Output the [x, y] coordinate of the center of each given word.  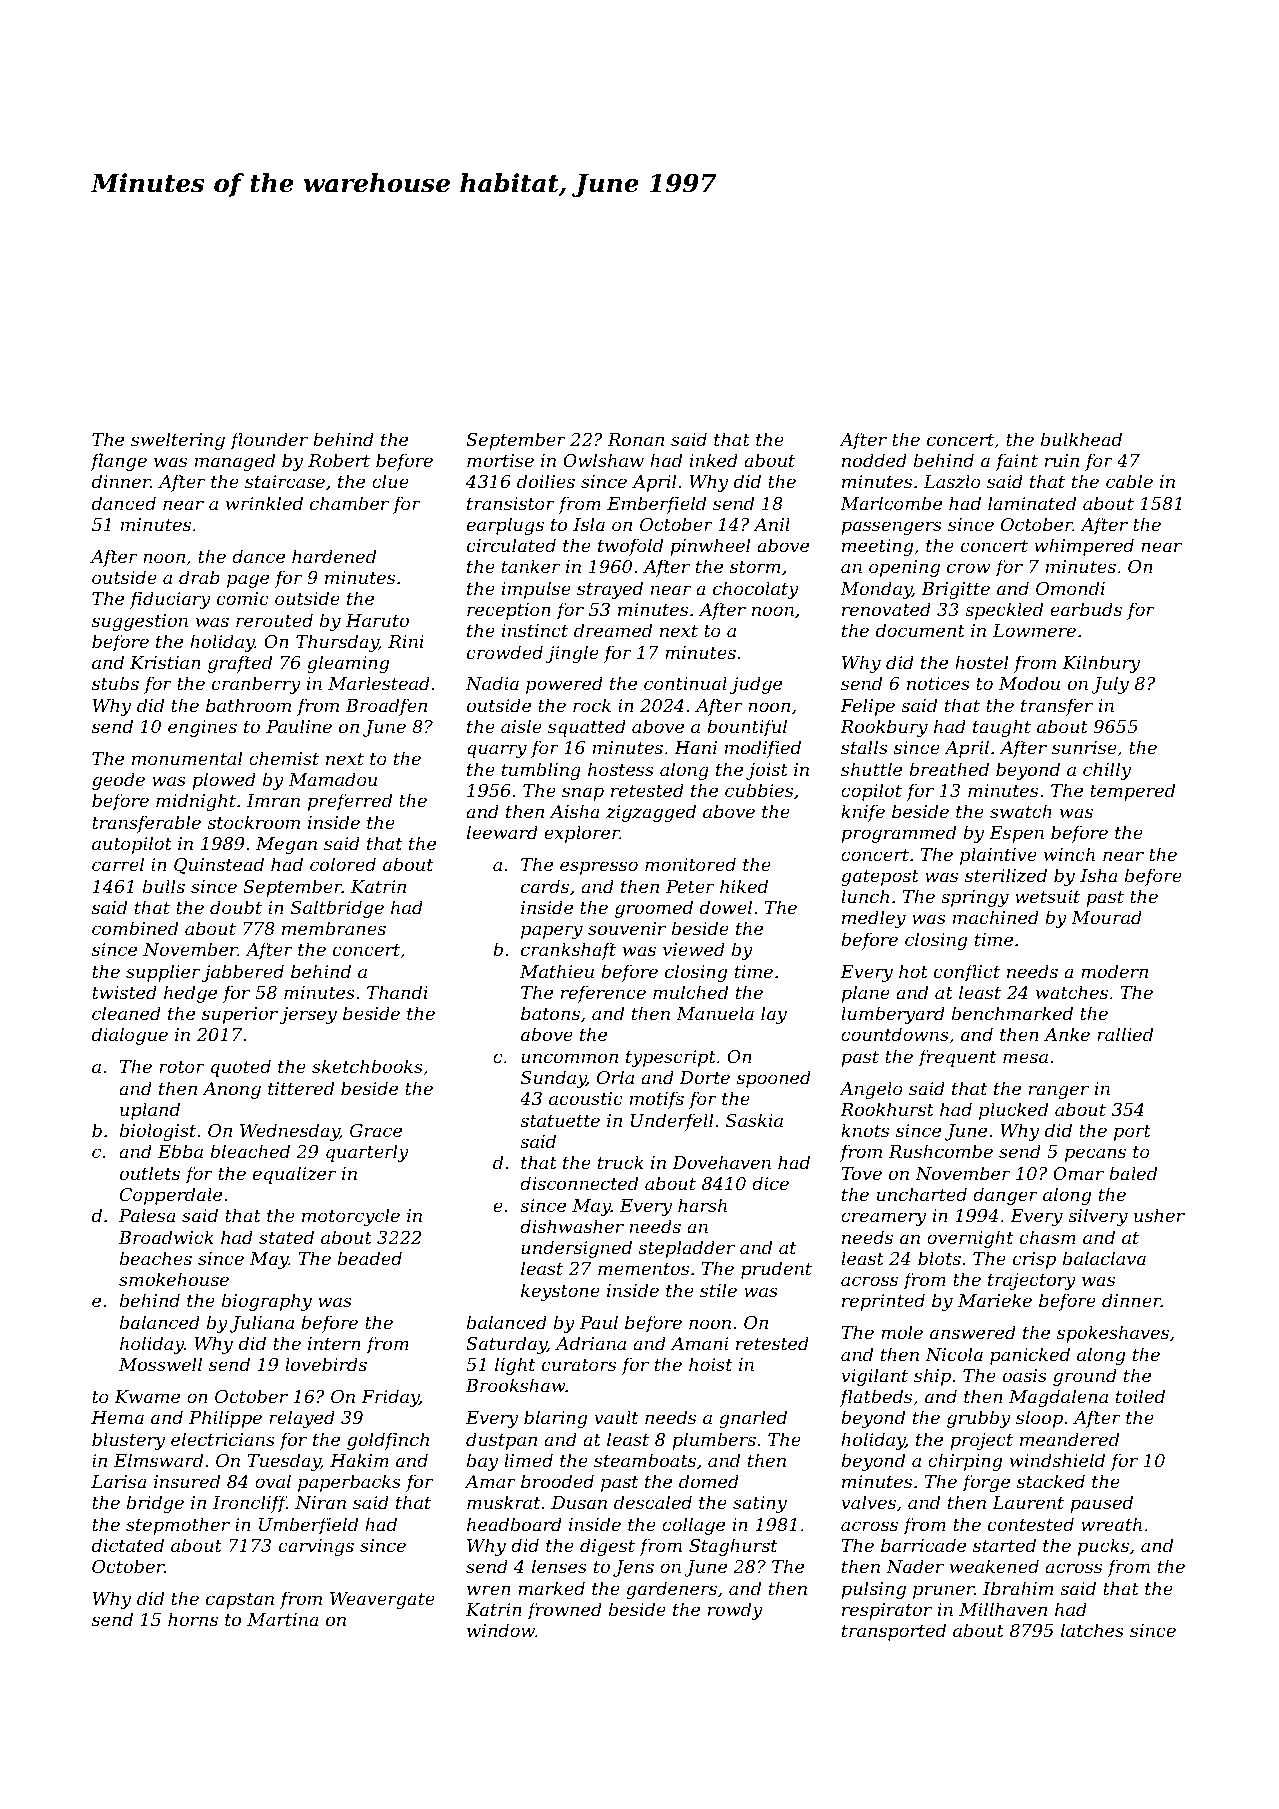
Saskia [754, 1120]
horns [193, 1619]
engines [202, 728]
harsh [702, 1205]
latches [1092, 1630]
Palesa [147, 1215]
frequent [957, 1058]
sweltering [178, 441]
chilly [1107, 771]
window [501, 1630]
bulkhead [1081, 439]
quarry [497, 751]
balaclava [1104, 1258]
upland [150, 1111]
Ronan [636, 439]
